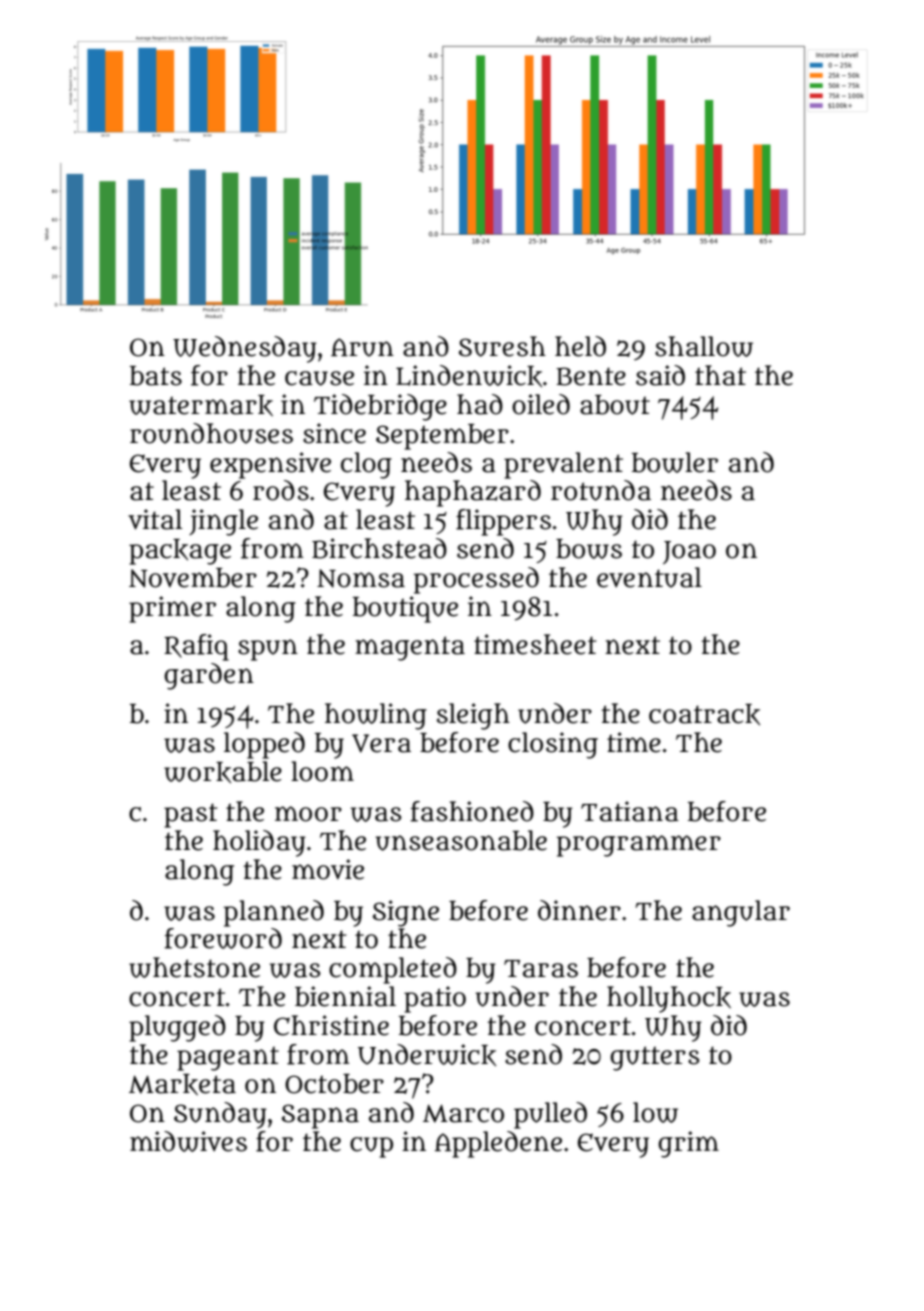 The image size is (924, 1311). What do you see at coordinates (223, 772) in the document?
I see `workable` at bounding box center [223, 772].
